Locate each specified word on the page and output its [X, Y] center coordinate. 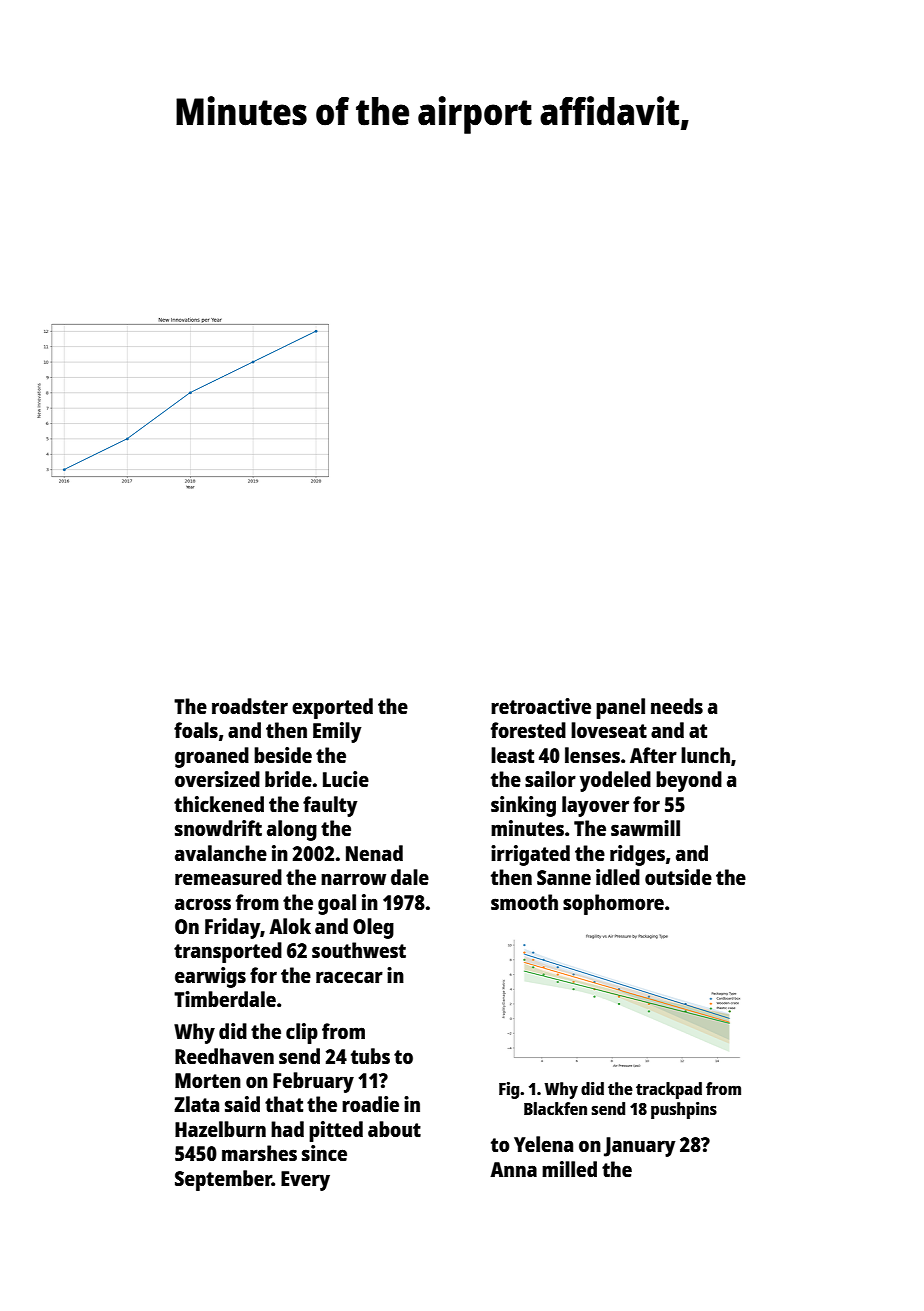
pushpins [684, 1110]
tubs [370, 1056]
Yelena [543, 1144]
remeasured [228, 877]
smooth [524, 902]
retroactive [541, 706]
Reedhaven [224, 1056]
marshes [259, 1153]
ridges [637, 855]
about [394, 1129]
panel [620, 708]
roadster [250, 706]
